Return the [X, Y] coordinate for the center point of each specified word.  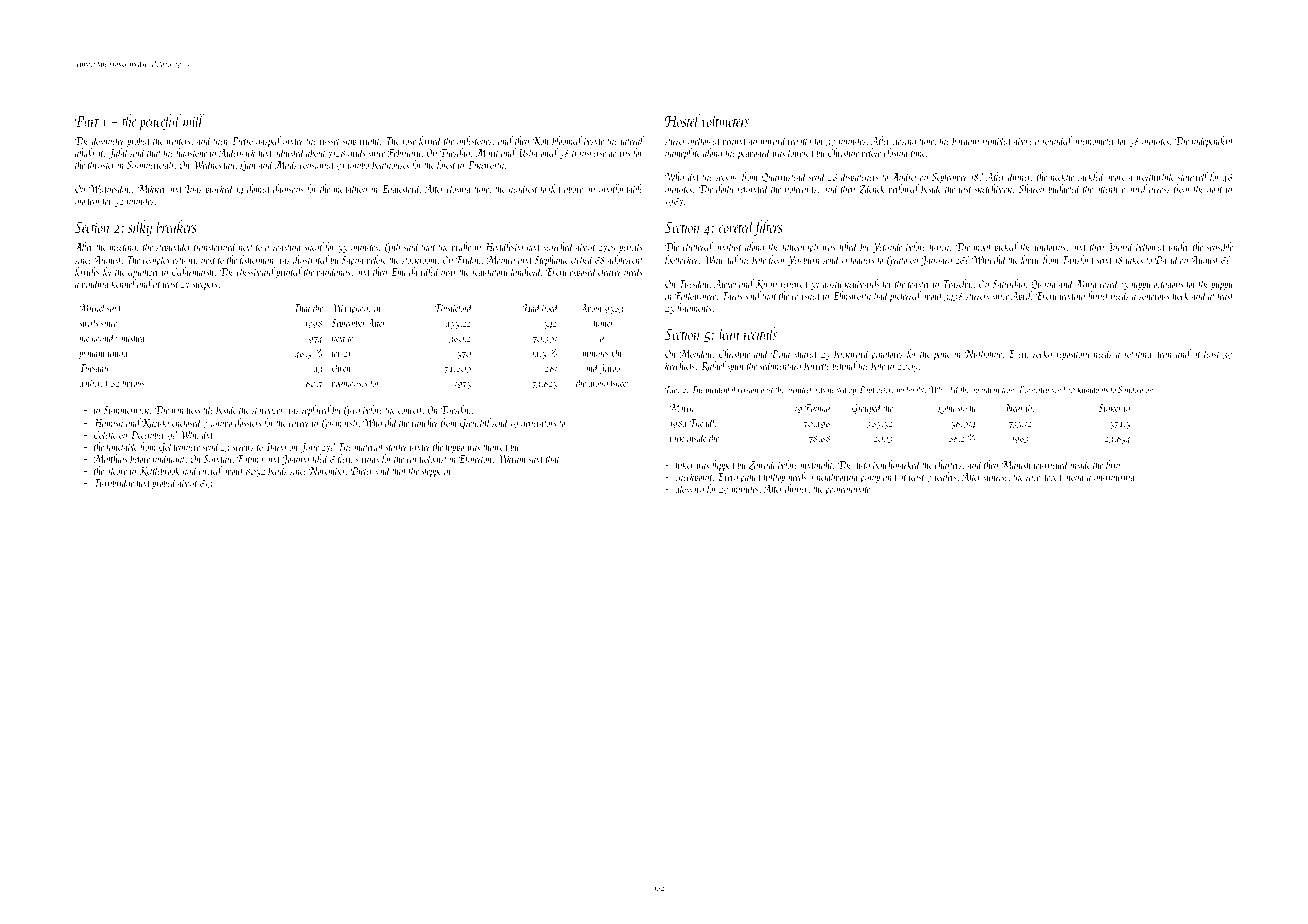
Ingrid [1121, 247]
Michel [92, 307]
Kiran [766, 284]
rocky [1042, 354]
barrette [817, 365]
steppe [431, 473]
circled [210, 470]
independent [1212, 141]
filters [768, 228]
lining [117, 353]
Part [87, 121]
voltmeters [725, 120]
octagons [1168, 286]
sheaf [314, 247]
